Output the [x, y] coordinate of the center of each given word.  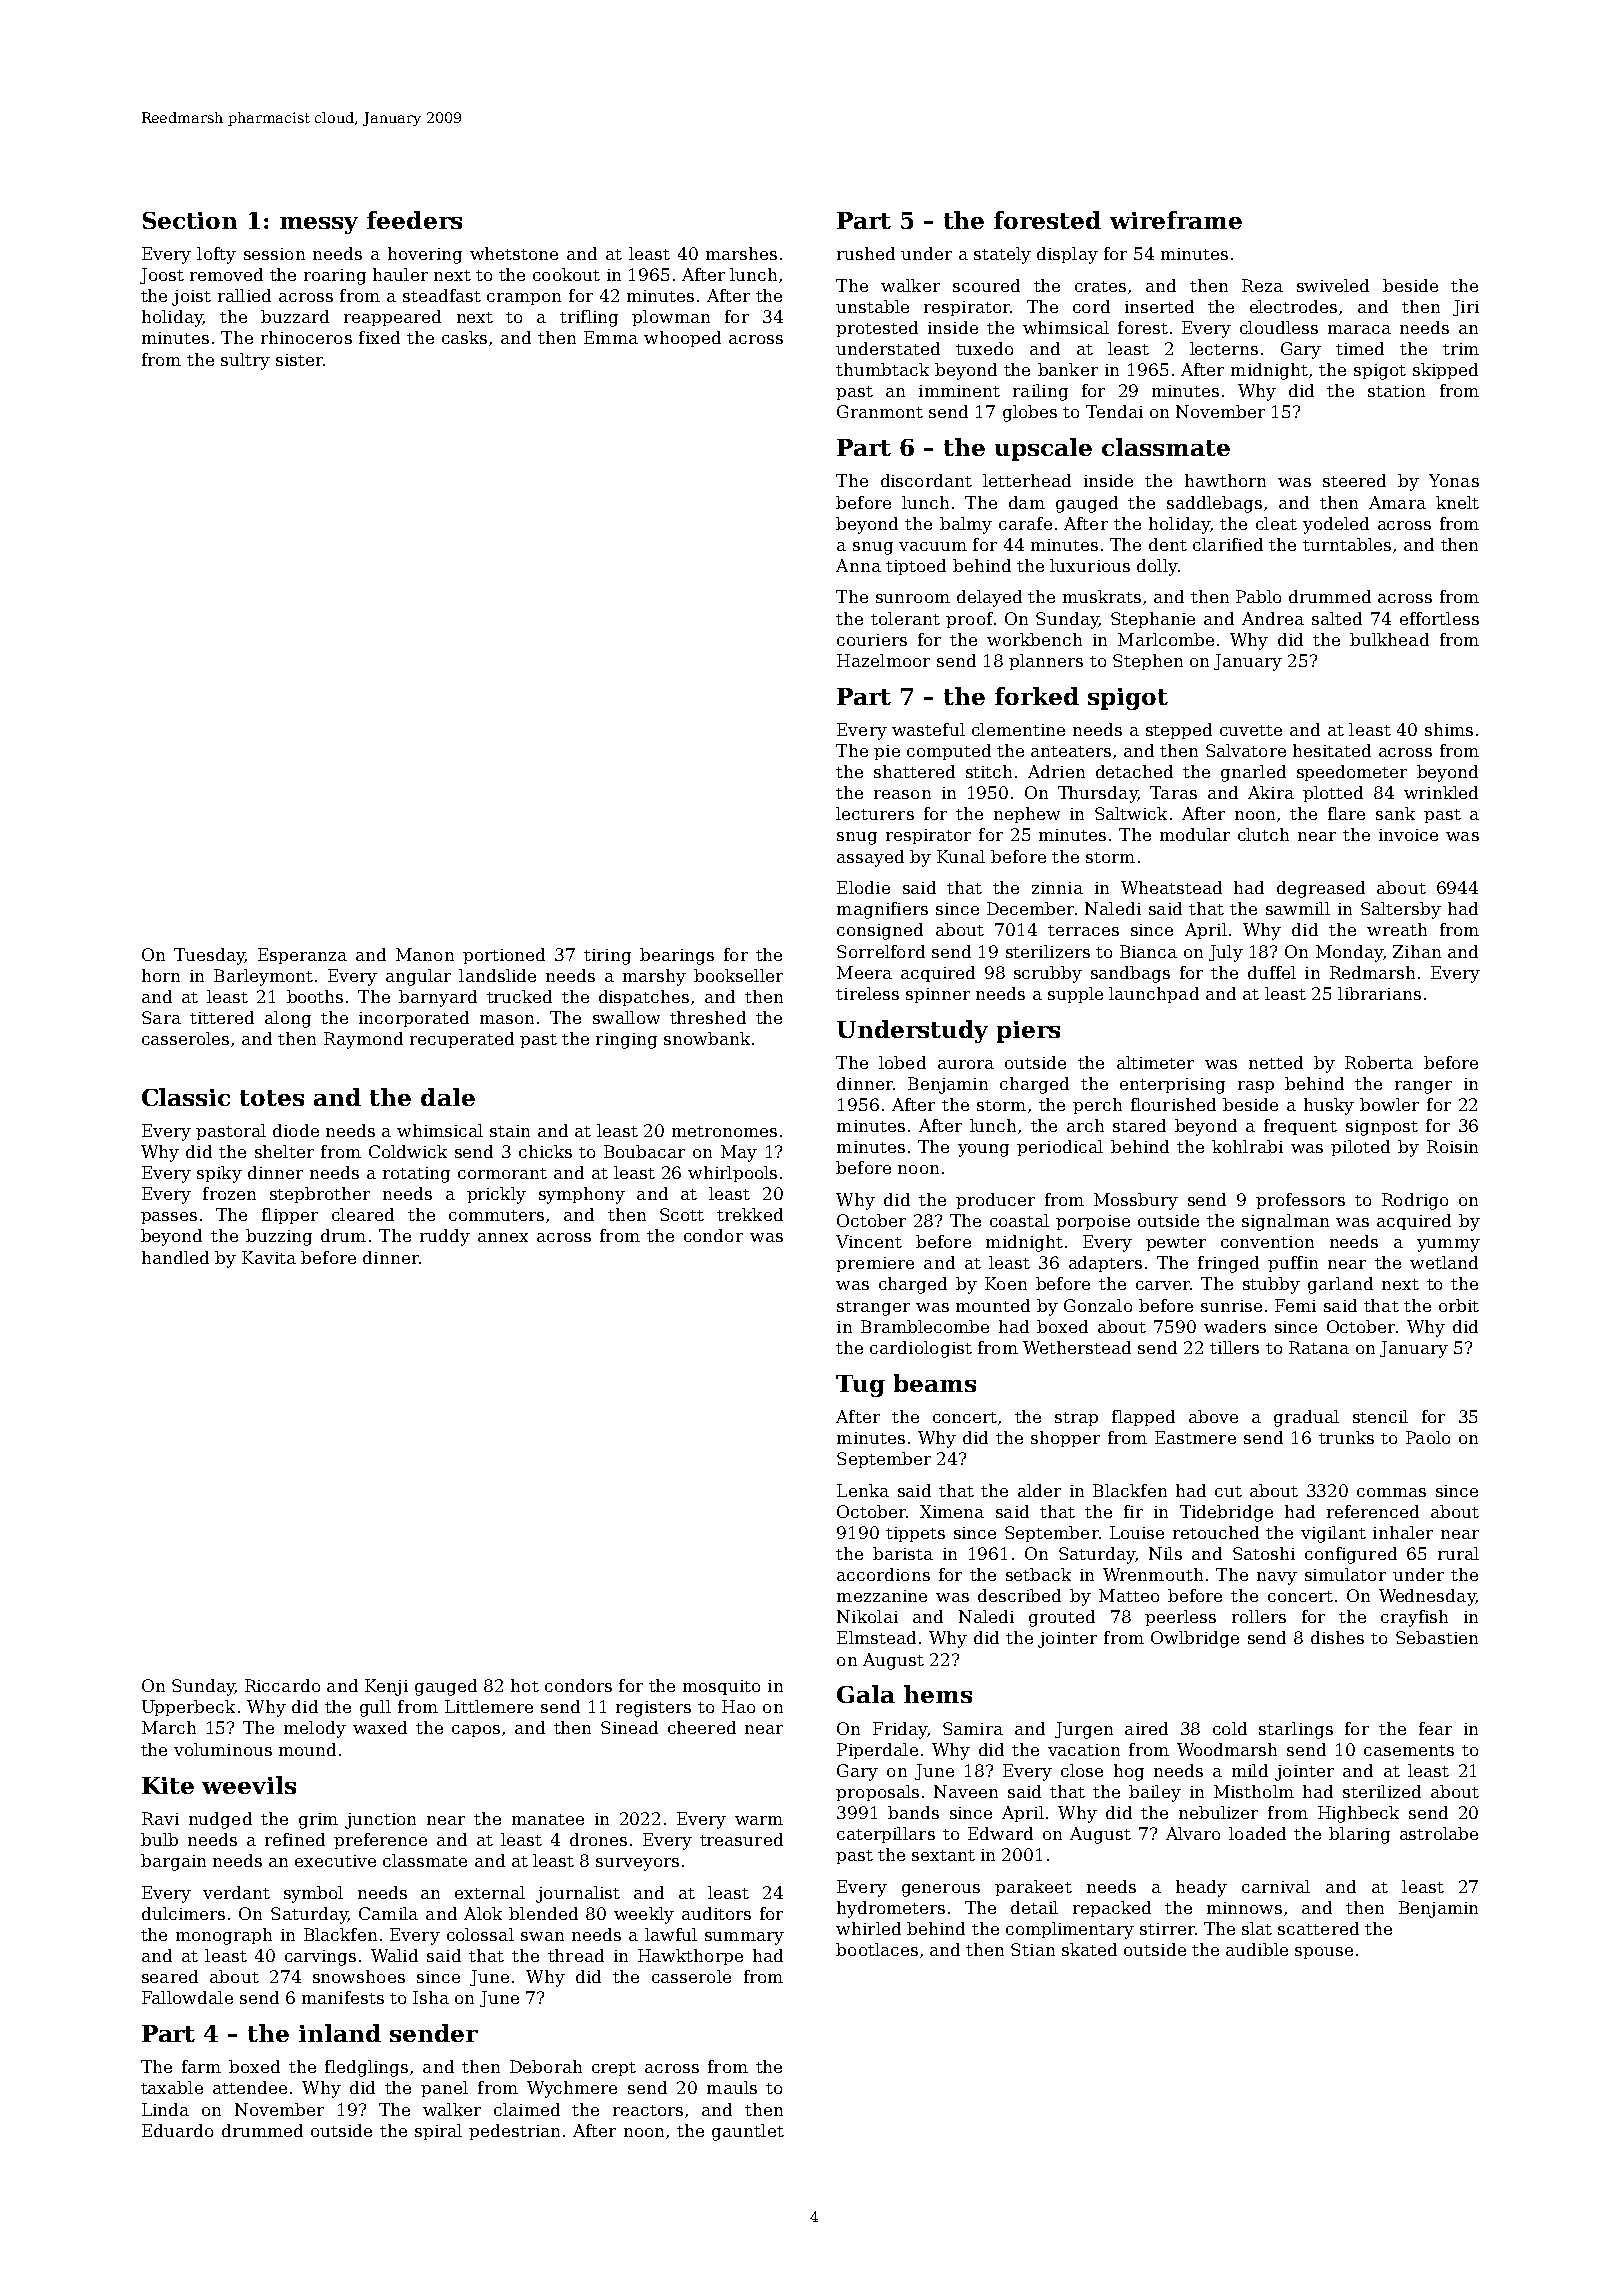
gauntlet [748, 2132]
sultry [245, 361]
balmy [966, 525]
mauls [732, 2087]
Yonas [1454, 480]
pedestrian [514, 2132]
